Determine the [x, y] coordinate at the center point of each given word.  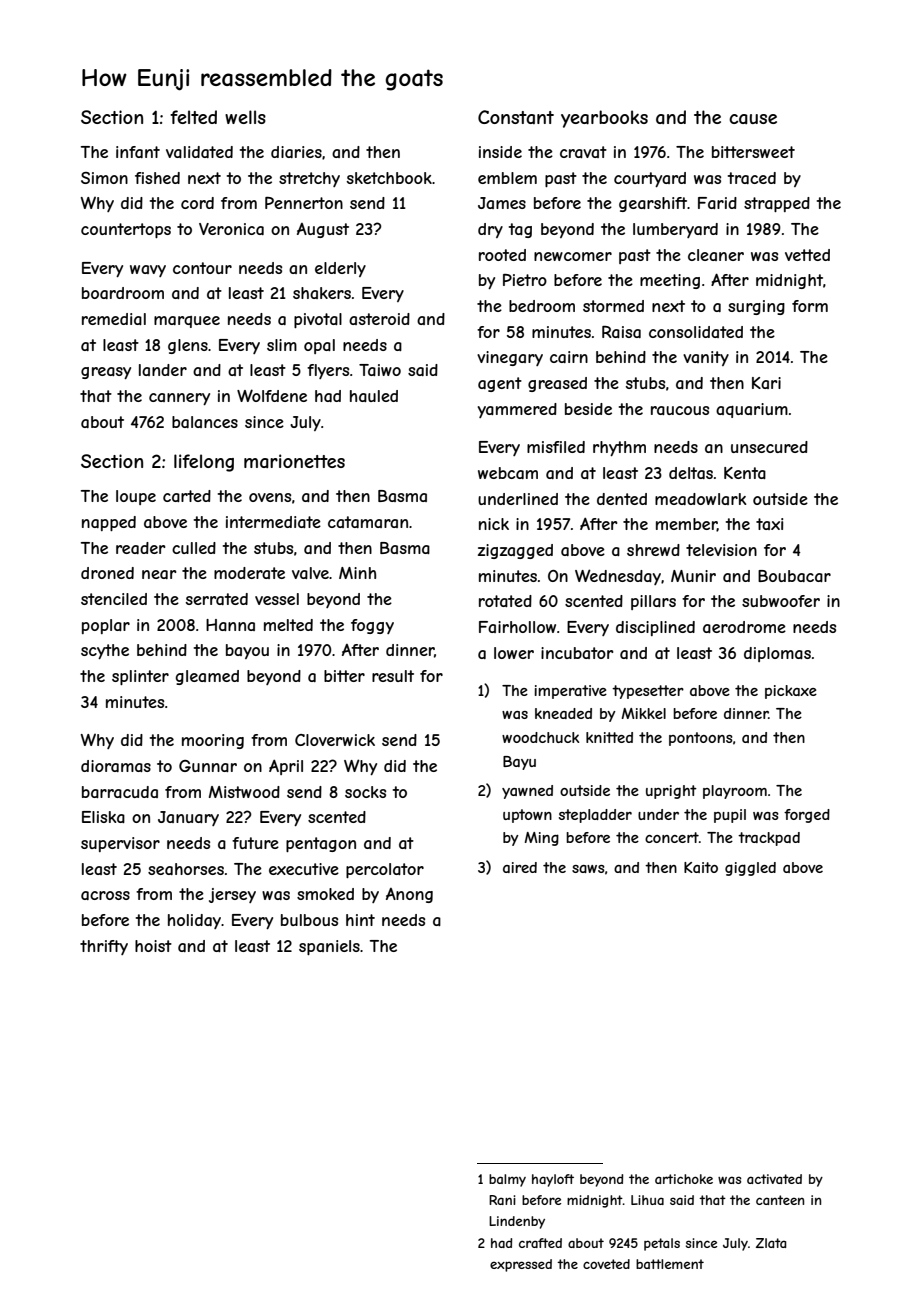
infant [138, 152]
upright [671, 792]
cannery [179, 399]
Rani [502, 1200]
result [393, 676]
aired [520, 867]
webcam [508, 473]
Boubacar [794, 576]
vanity [706, 358]
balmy [507, 1180]
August [323, 230]
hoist [153, 946]
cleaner [716, 255]
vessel [277, 599]
